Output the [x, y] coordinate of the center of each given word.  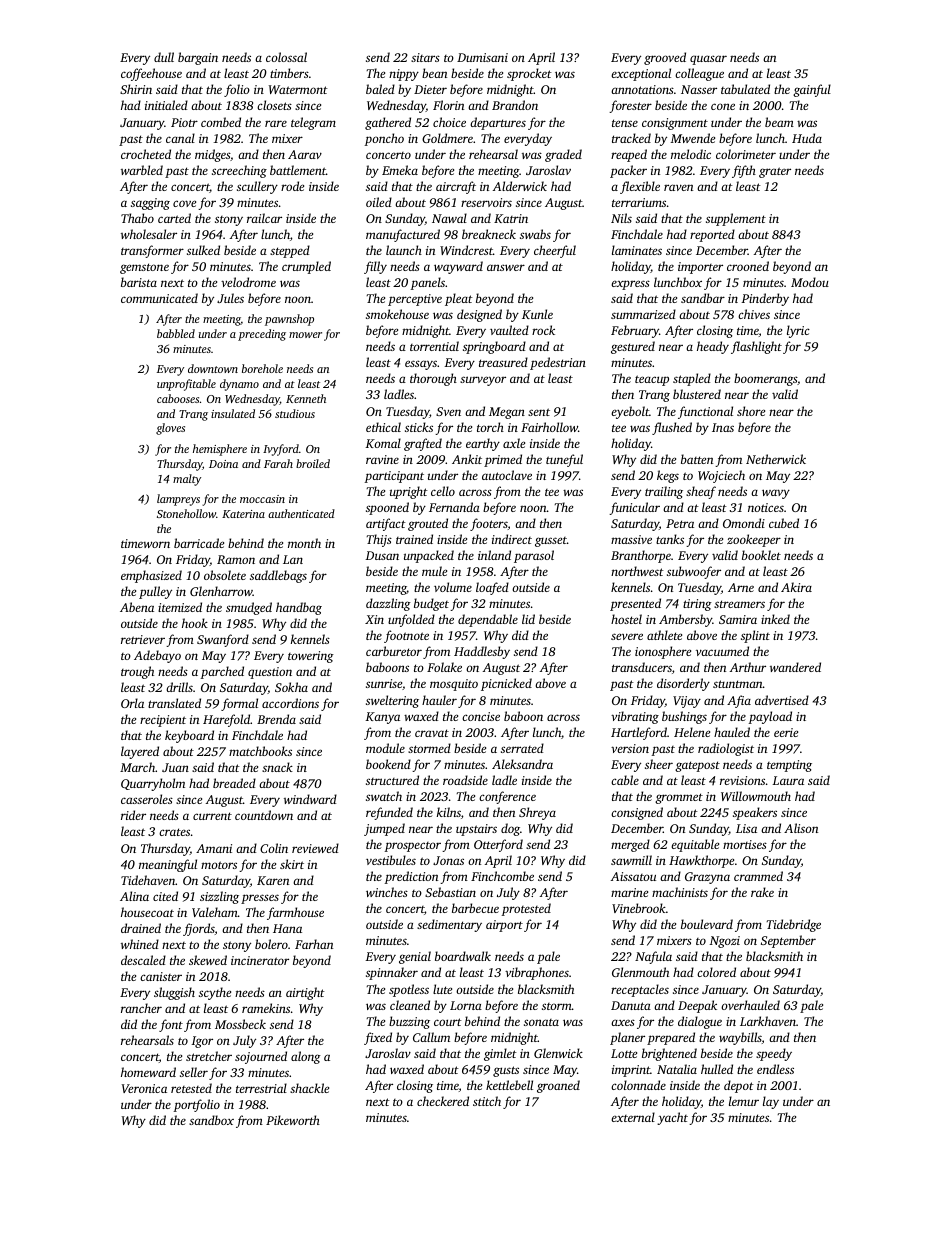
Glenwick [558, 1053]
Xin [374, 619]
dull [164, 57]
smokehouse [397, 314]
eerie [786, 732]
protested [526, 909]
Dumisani [482, 57]
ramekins [266, 1008]
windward [310, 799]
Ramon [236, 559]
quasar [708, 60]
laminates [637, 250]
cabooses [178, 398]
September [788, 941]
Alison [801, 828]
